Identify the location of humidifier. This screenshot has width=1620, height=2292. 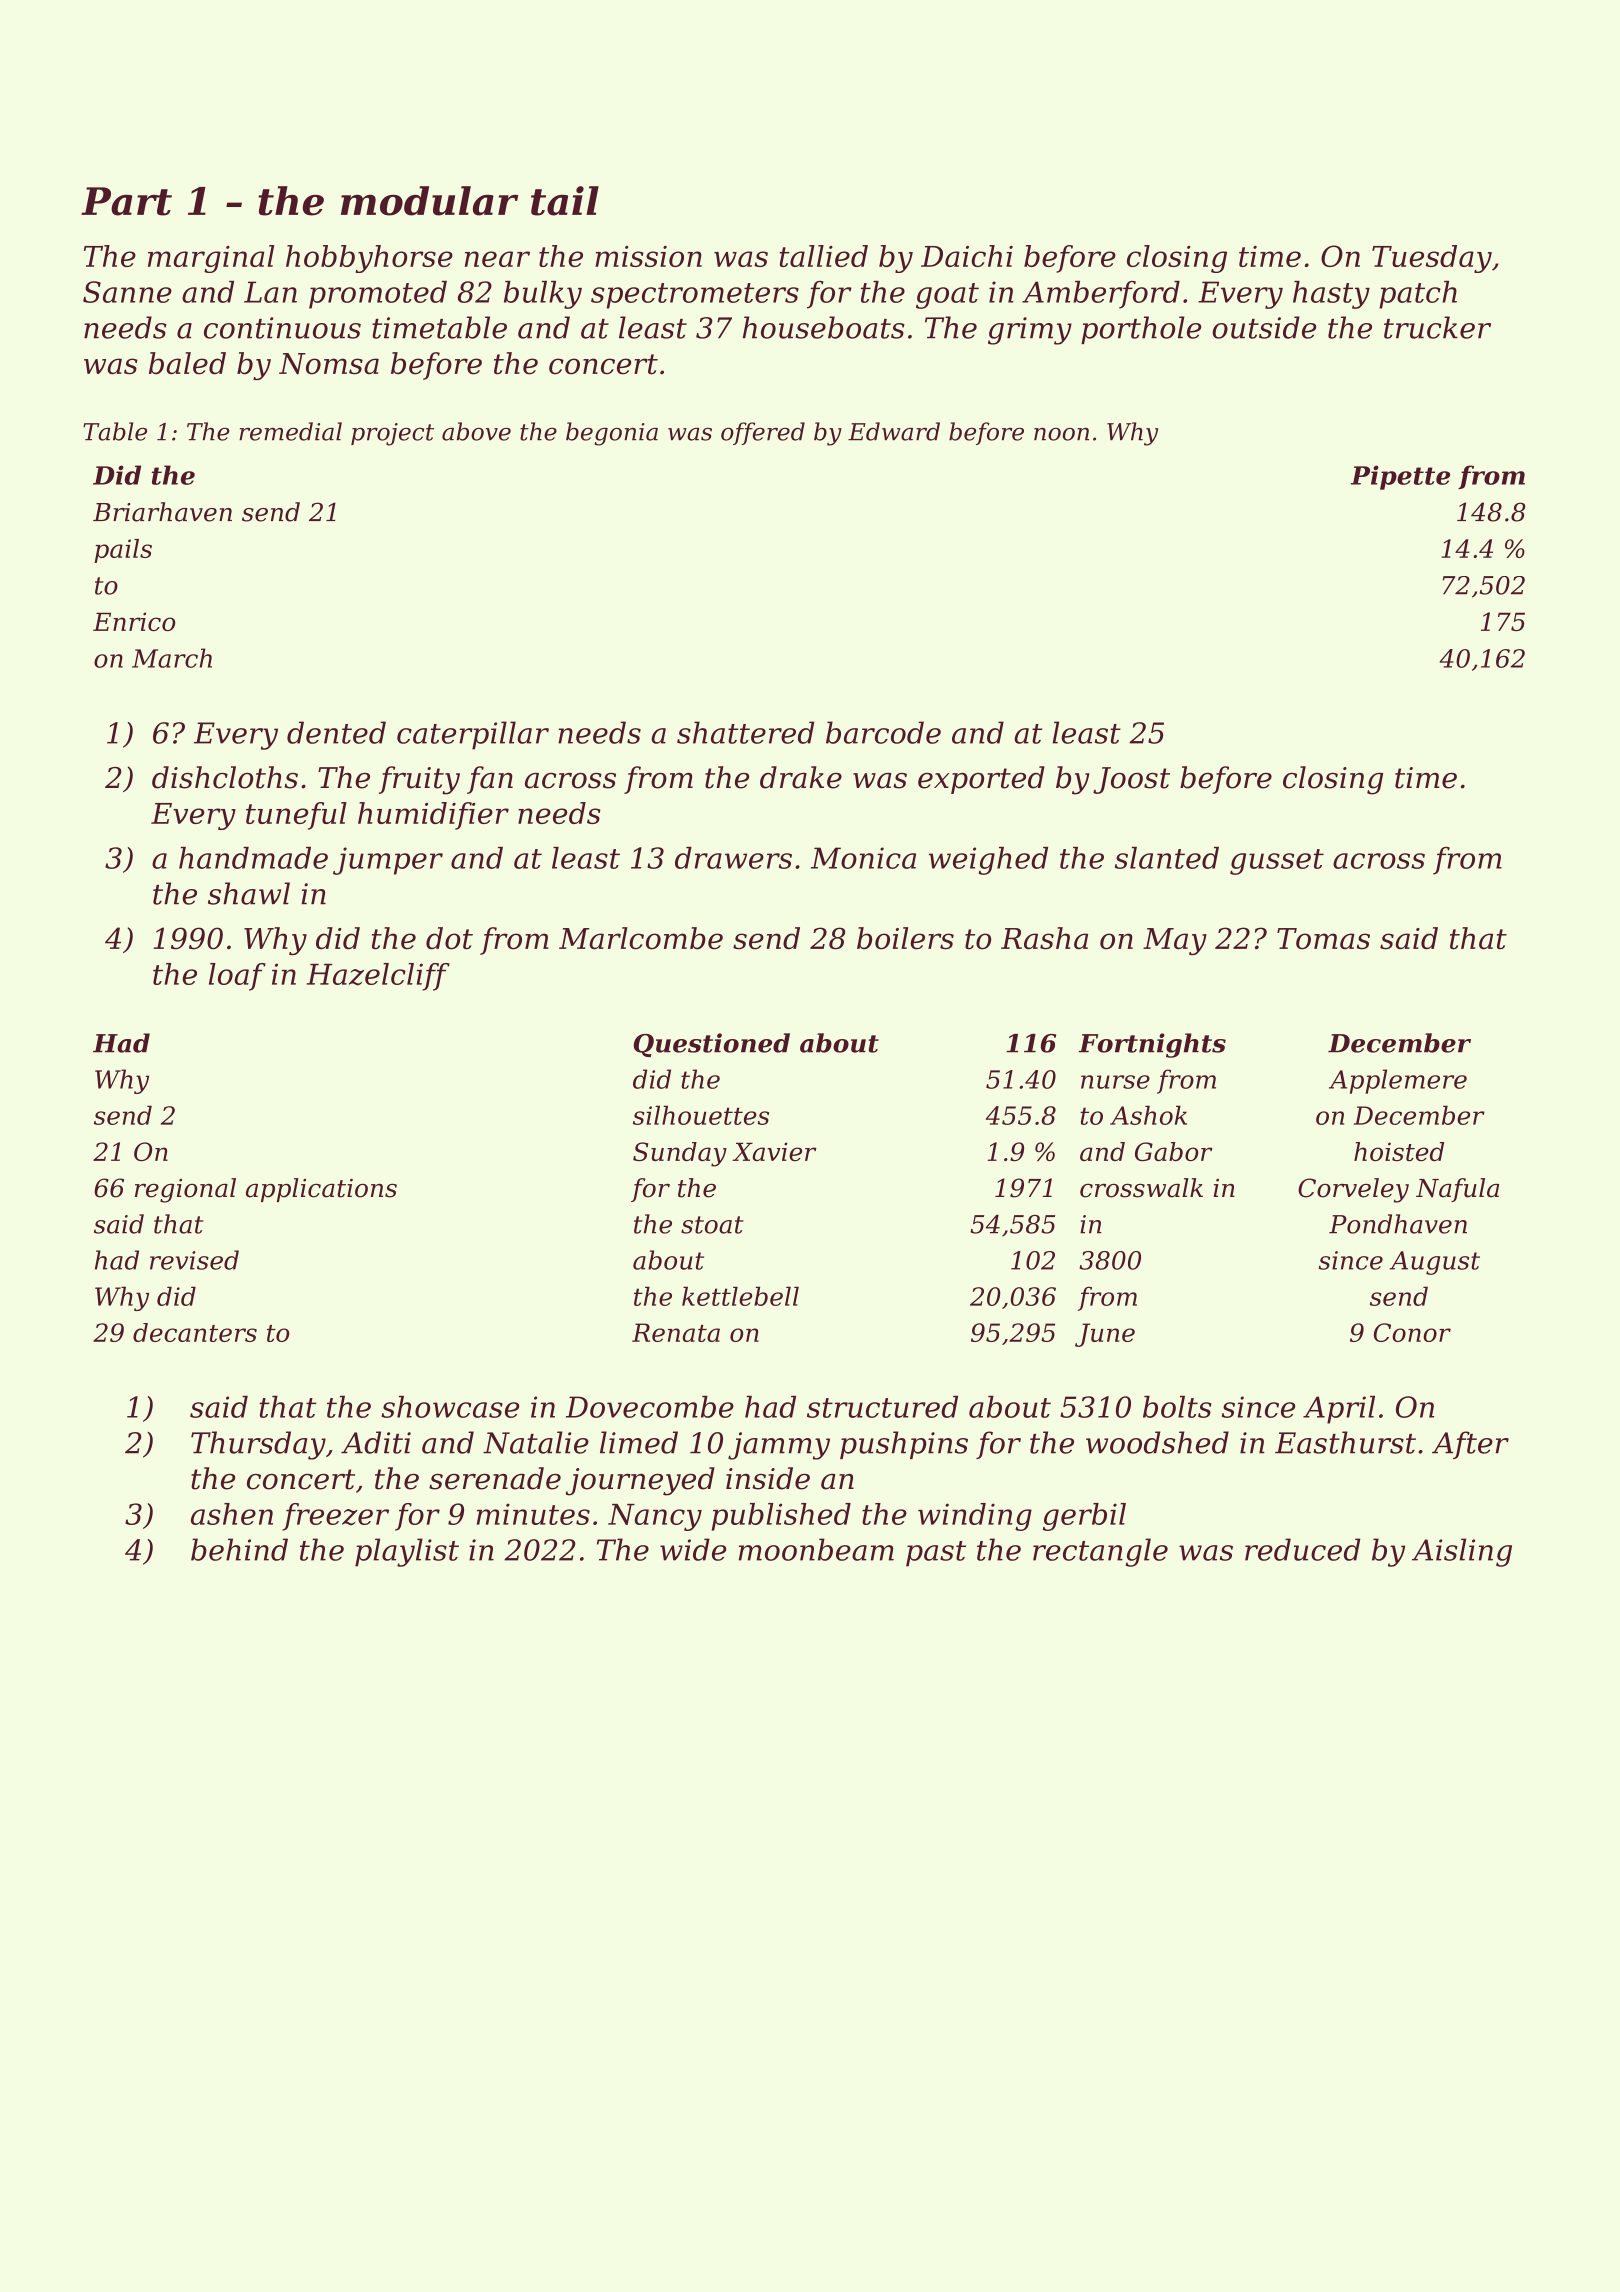
(433, 816).
